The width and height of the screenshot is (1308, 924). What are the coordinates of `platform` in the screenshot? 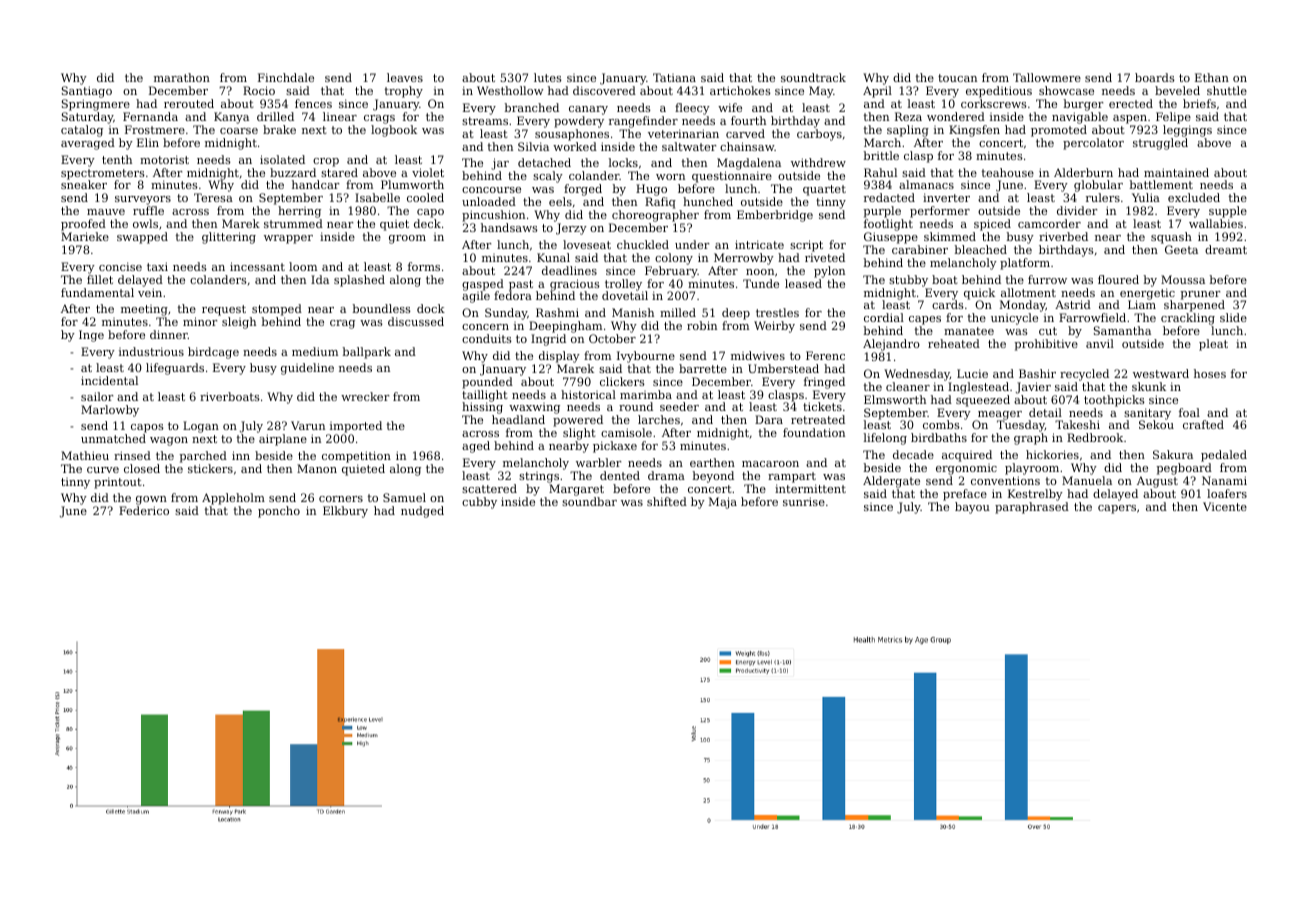 It's located at (1025, 264).
